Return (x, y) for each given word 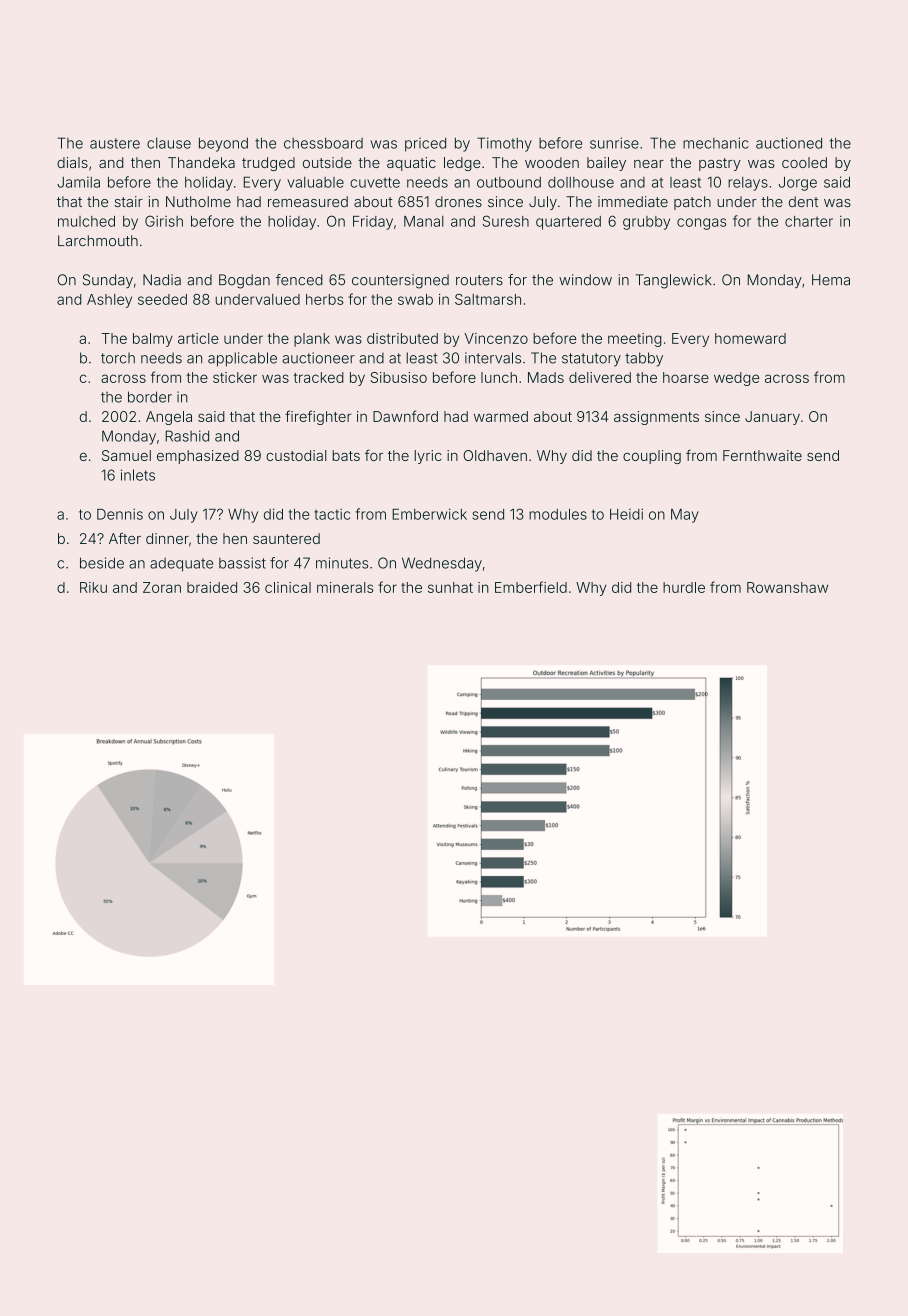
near (649, 164)
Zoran (162, 587)
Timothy (504, 144)
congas (701, 224)
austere (115, 143)
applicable (242, 359)
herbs (325, 299)
